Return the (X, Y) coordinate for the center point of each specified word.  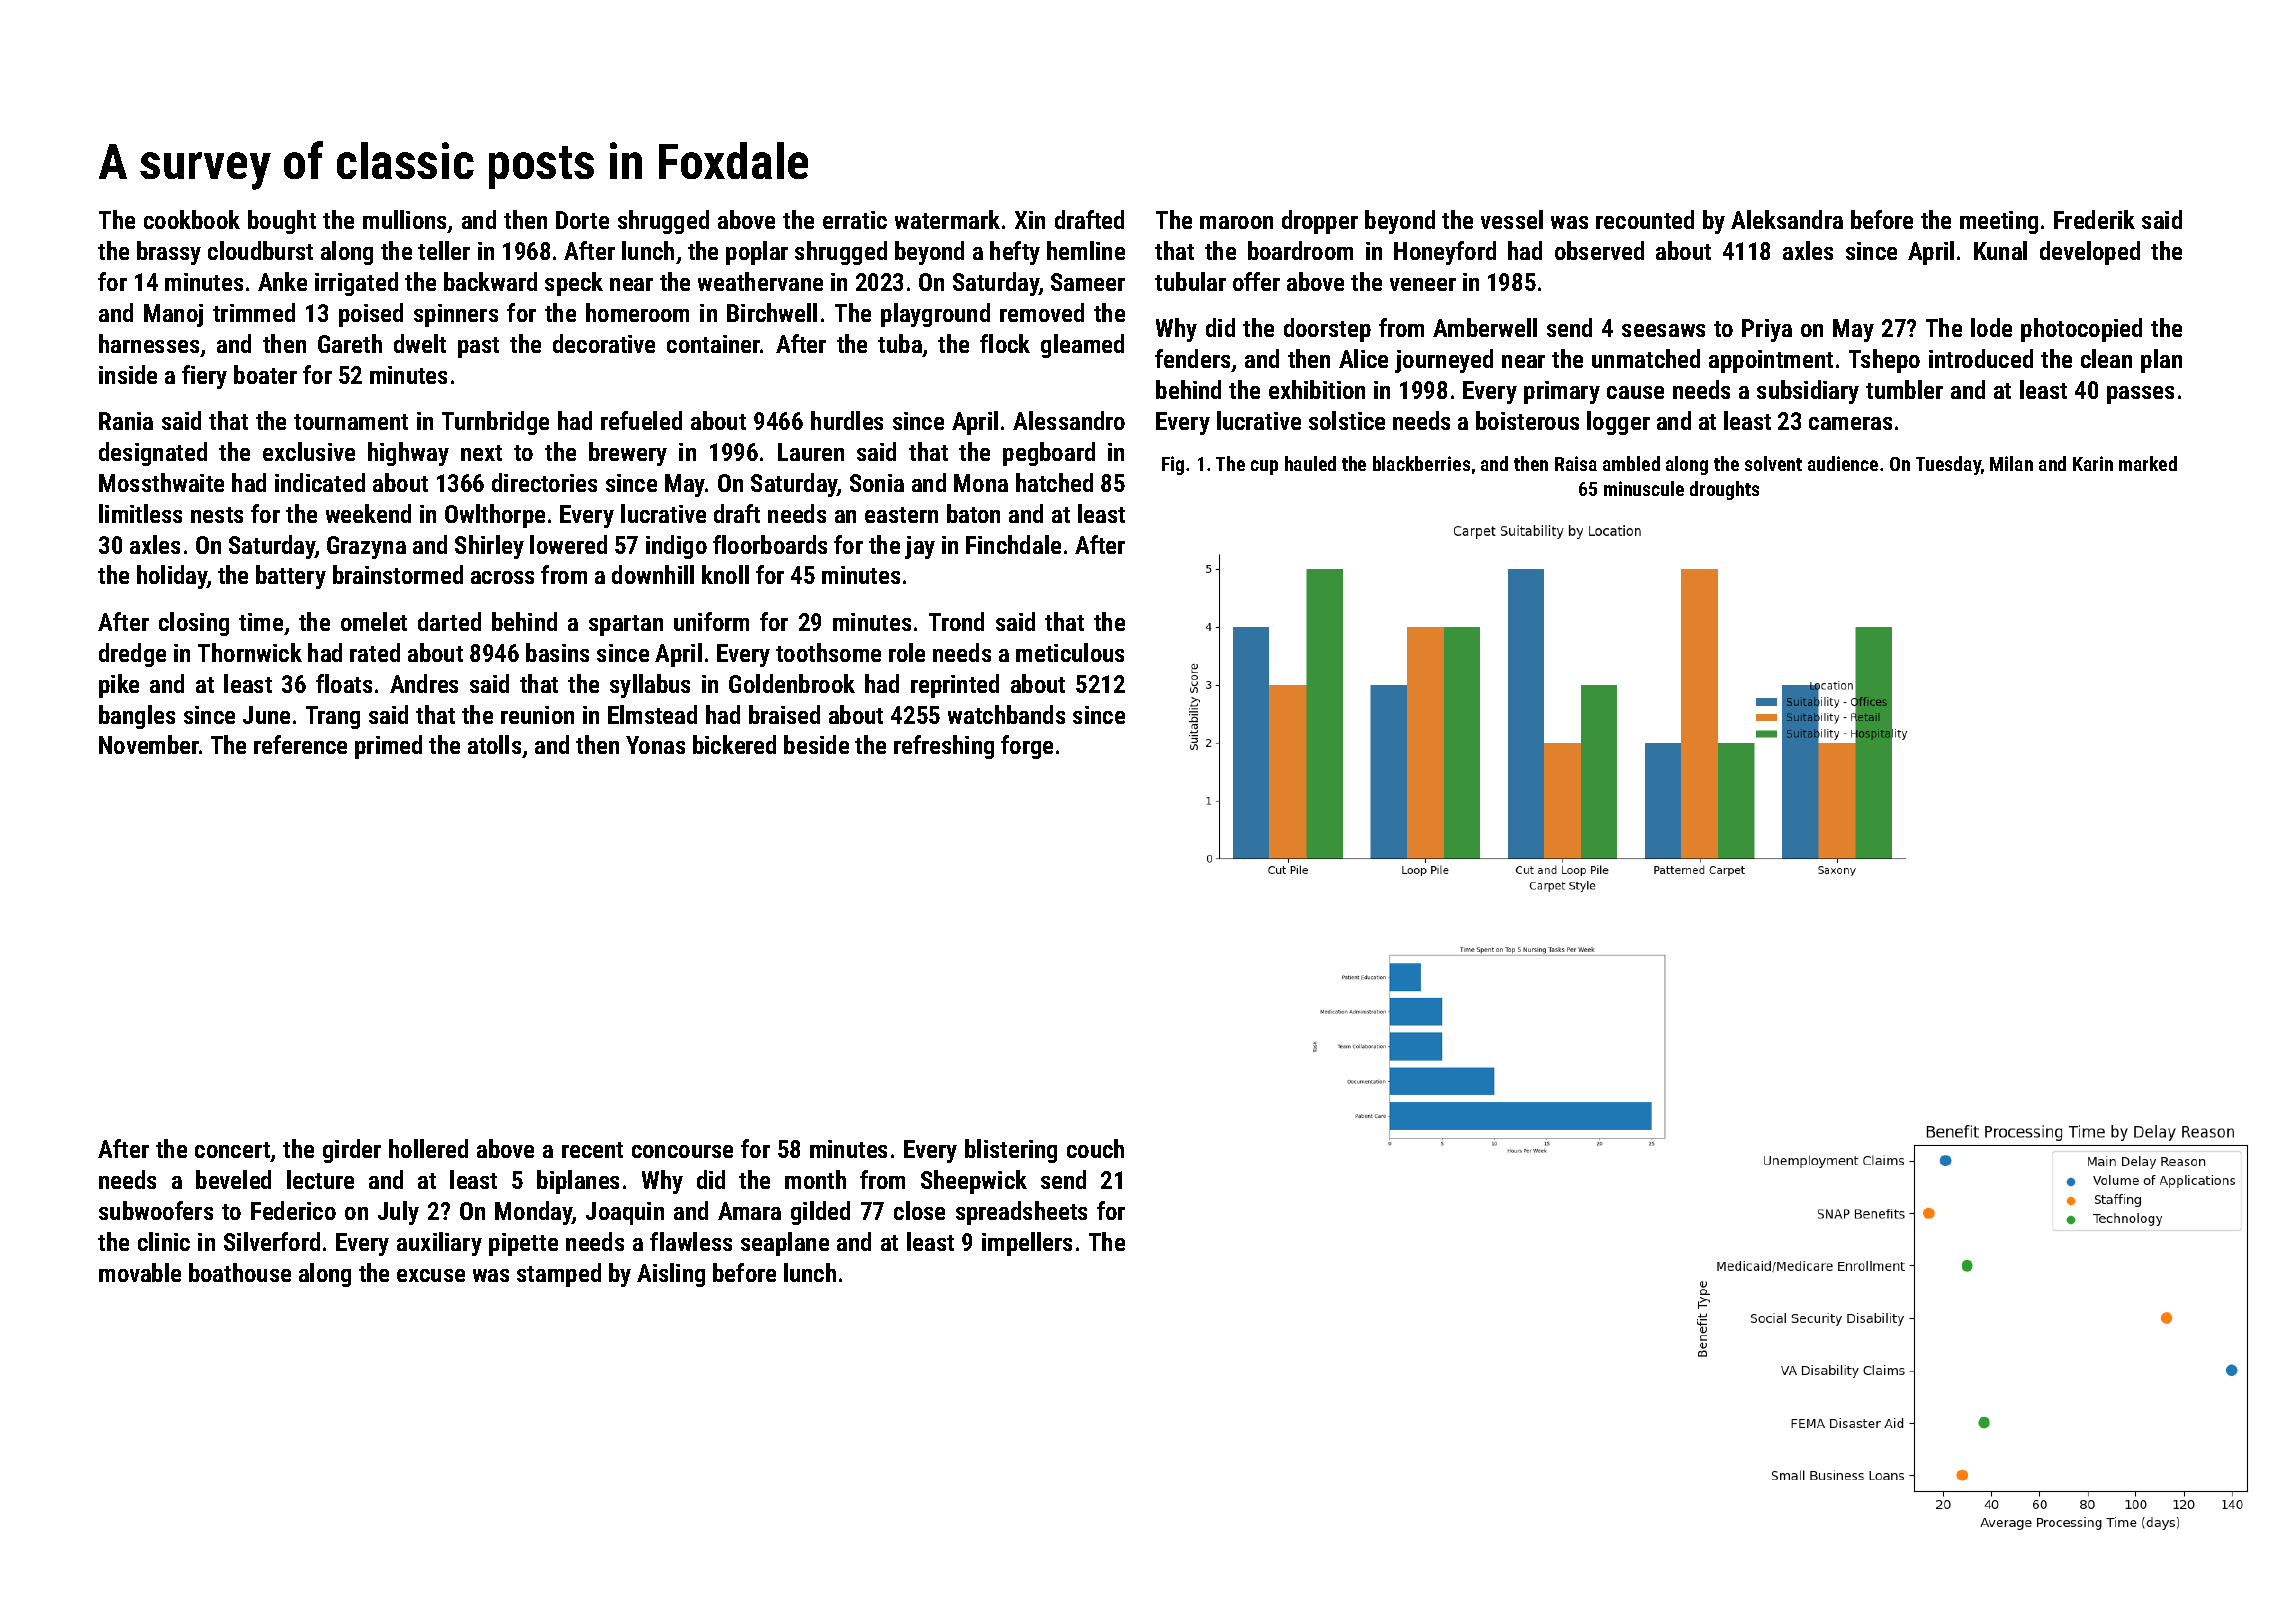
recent (592, 1150)
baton (973, 513)
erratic (855, 220)
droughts (1724, 490)
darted (449, 621)
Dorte (582, 220)
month (815, 1179)
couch (1095, 1148)
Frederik (2094, 219)
